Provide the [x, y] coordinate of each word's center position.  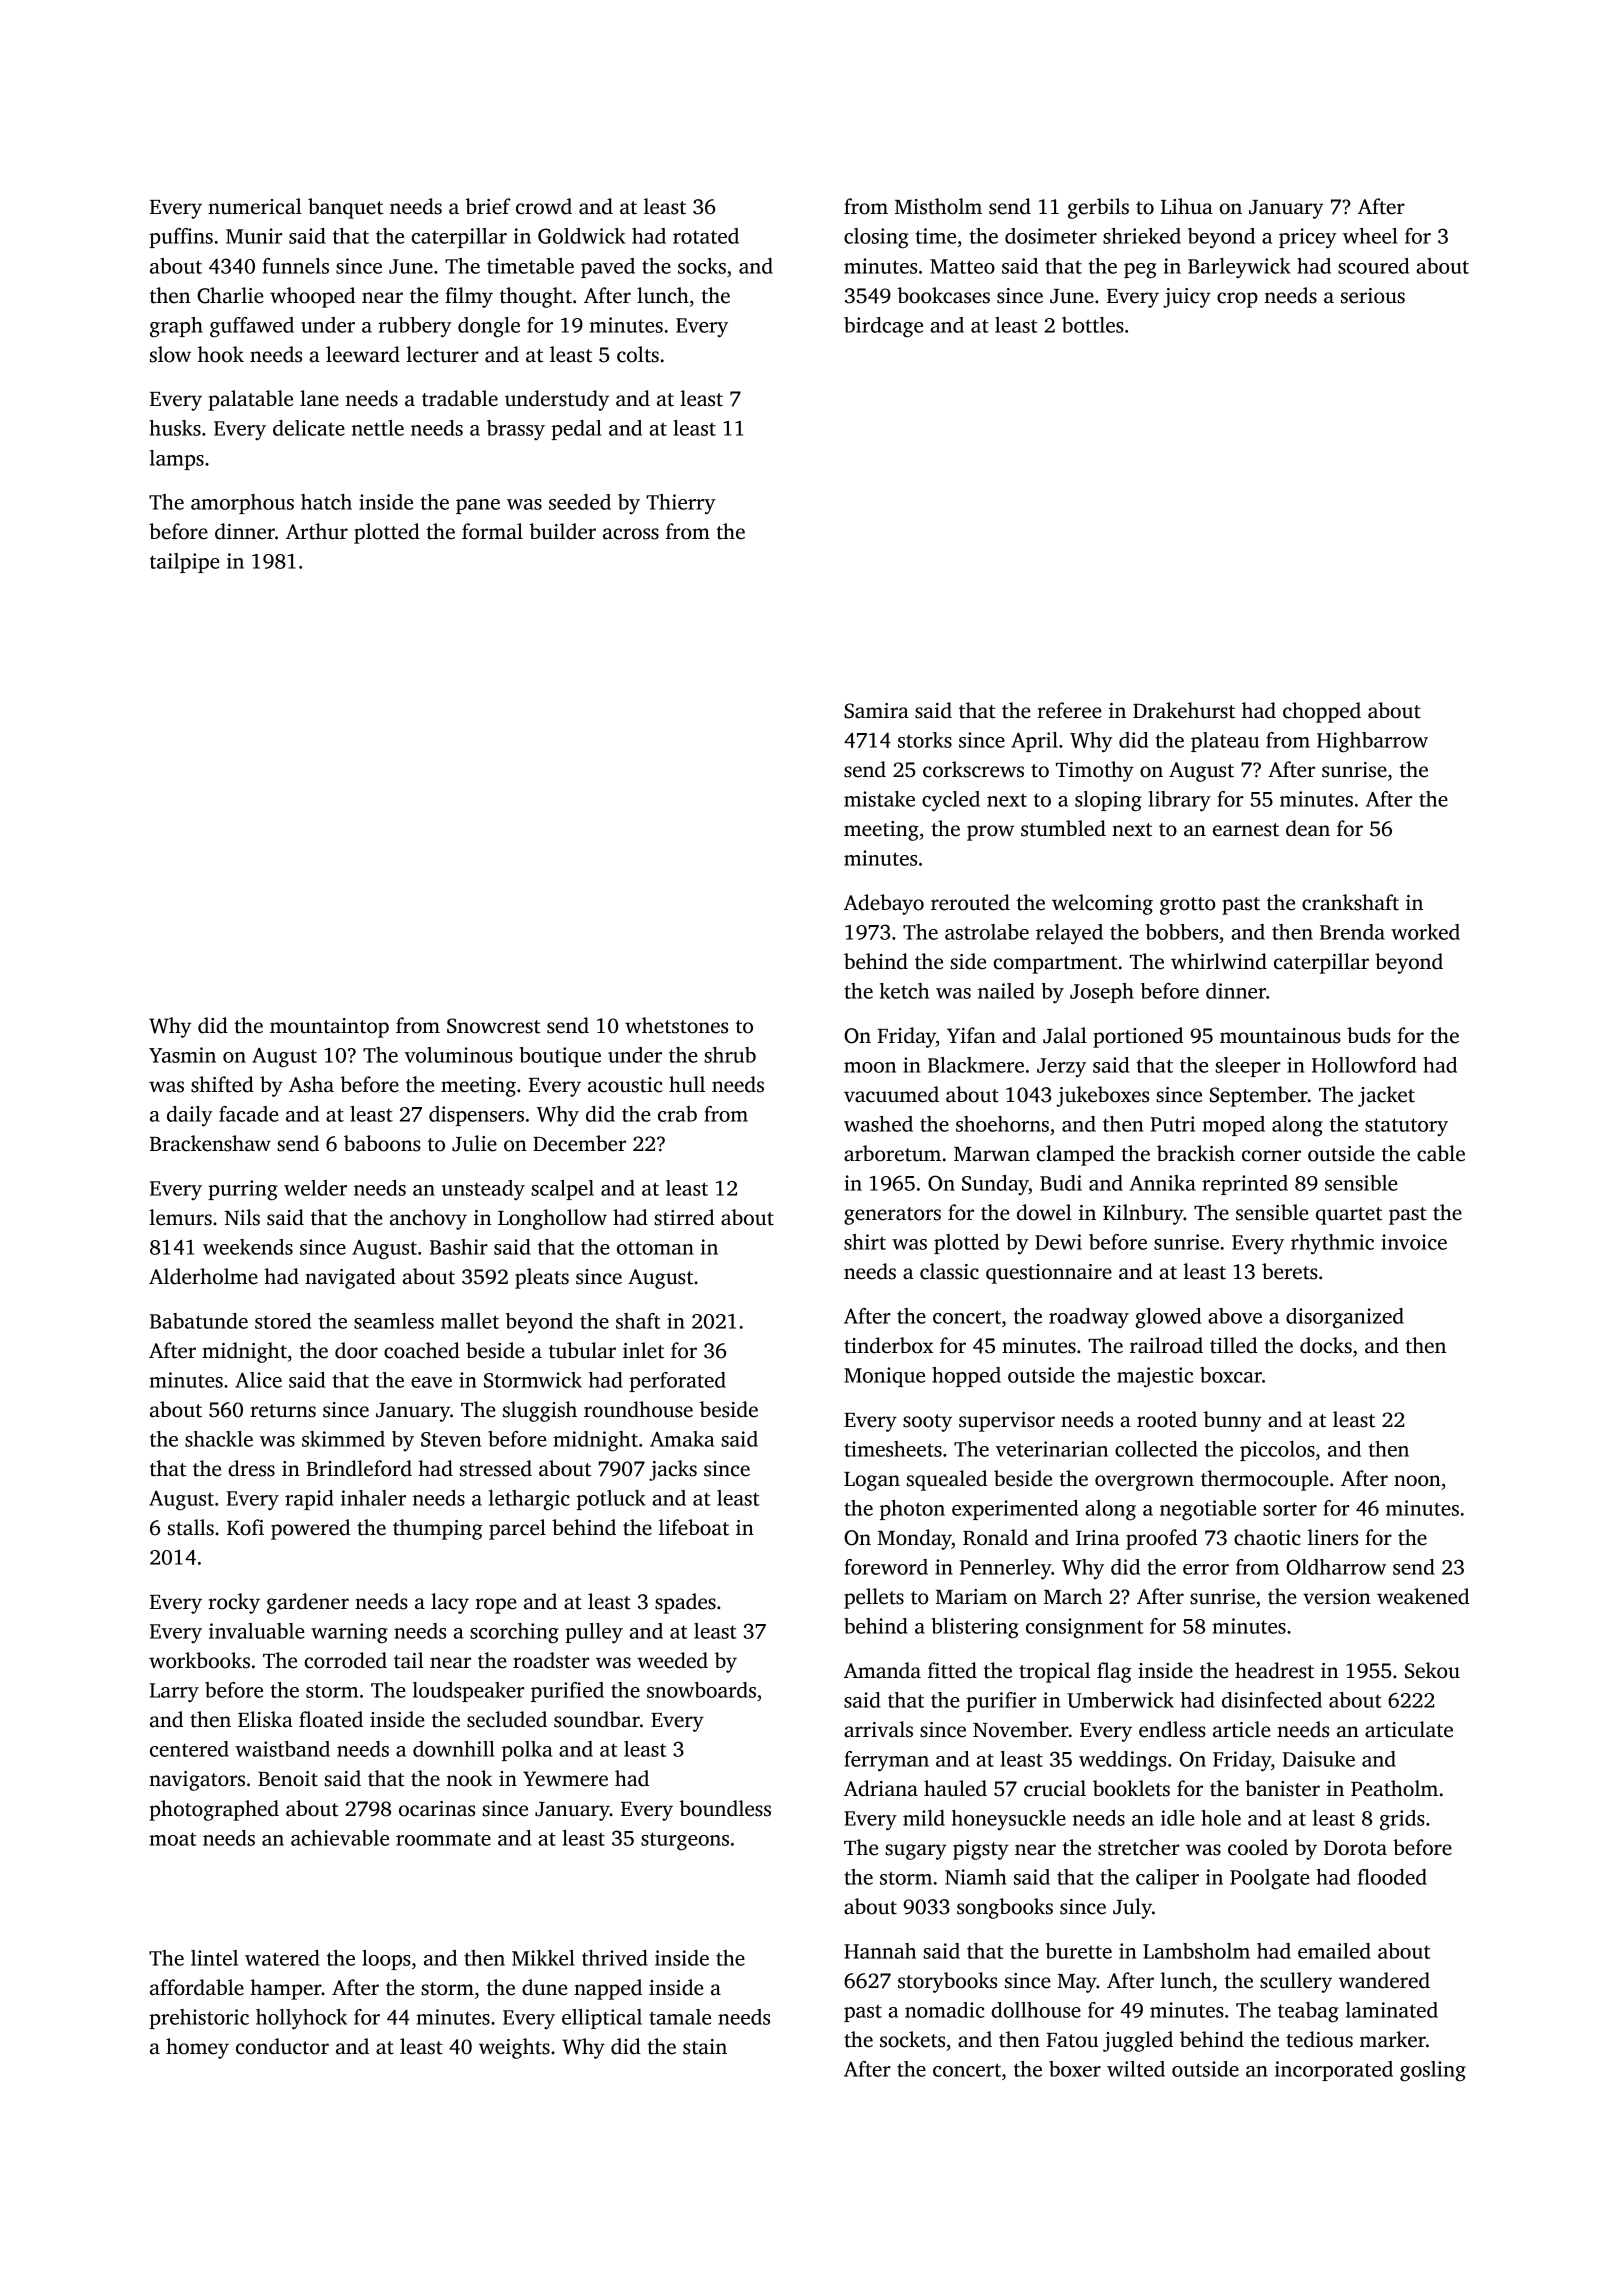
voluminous [459, 1055]
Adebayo [884, 904]
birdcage [883, 327]
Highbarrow [1372, 742]
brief [488, 206]
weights [514, 2048]
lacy [450, 1603]
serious [1373, 296]
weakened [1423, 1596]
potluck [611, 1500]
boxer [1075, 2069]
